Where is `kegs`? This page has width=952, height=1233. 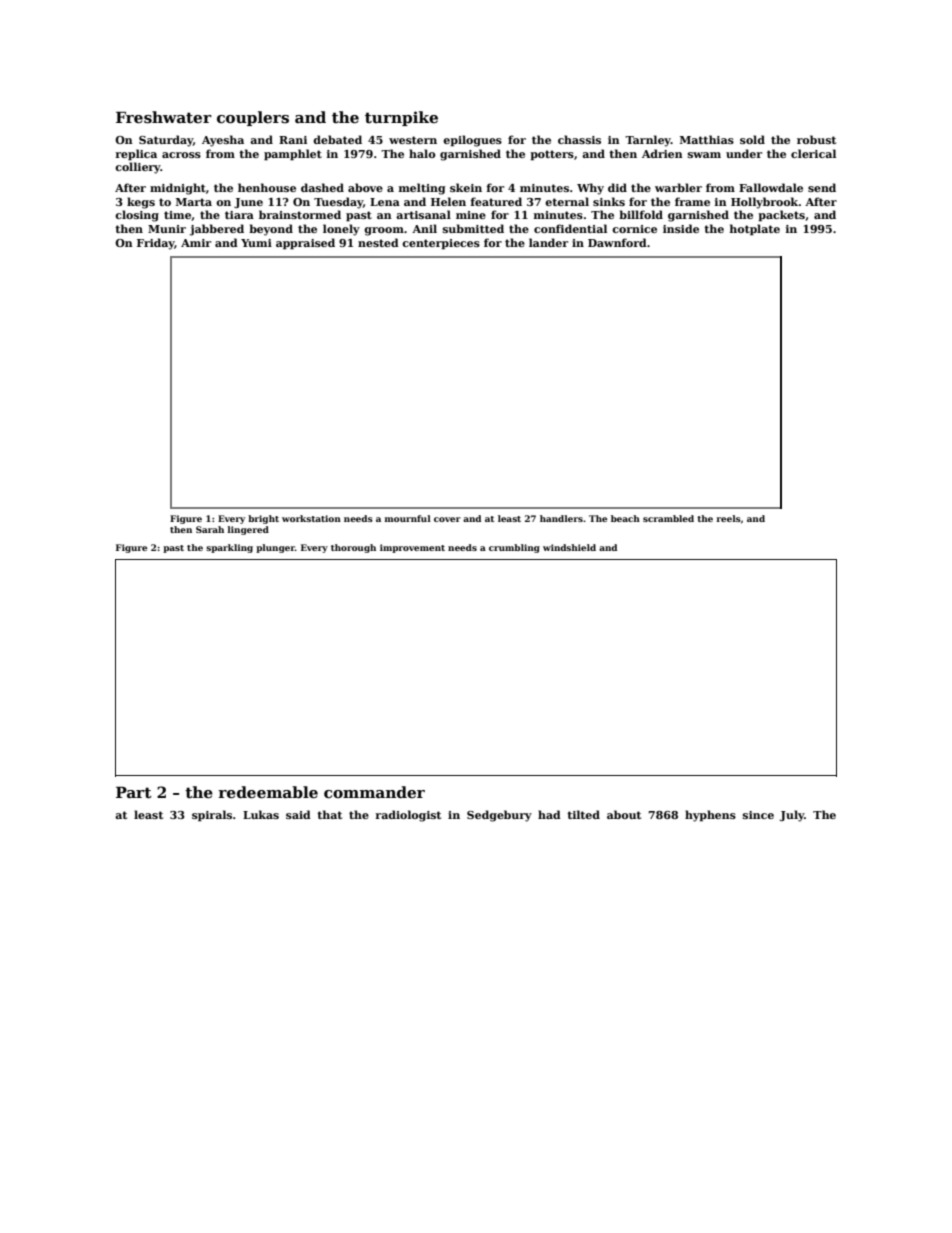 kegs is located at coordinates (141, 203).
